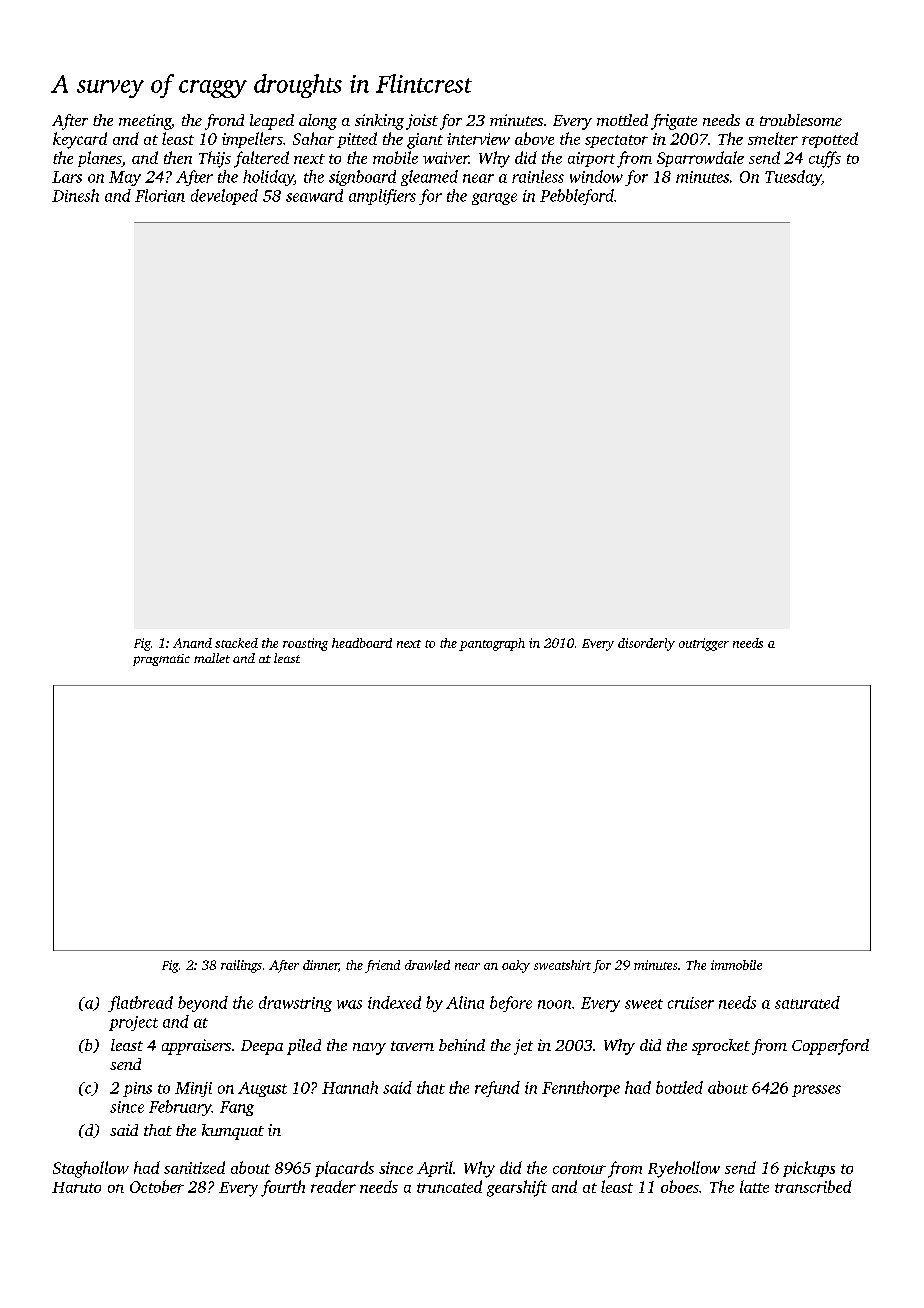 This page has width=924, height=1308. I want to click on mallet, so click(212, 658).
